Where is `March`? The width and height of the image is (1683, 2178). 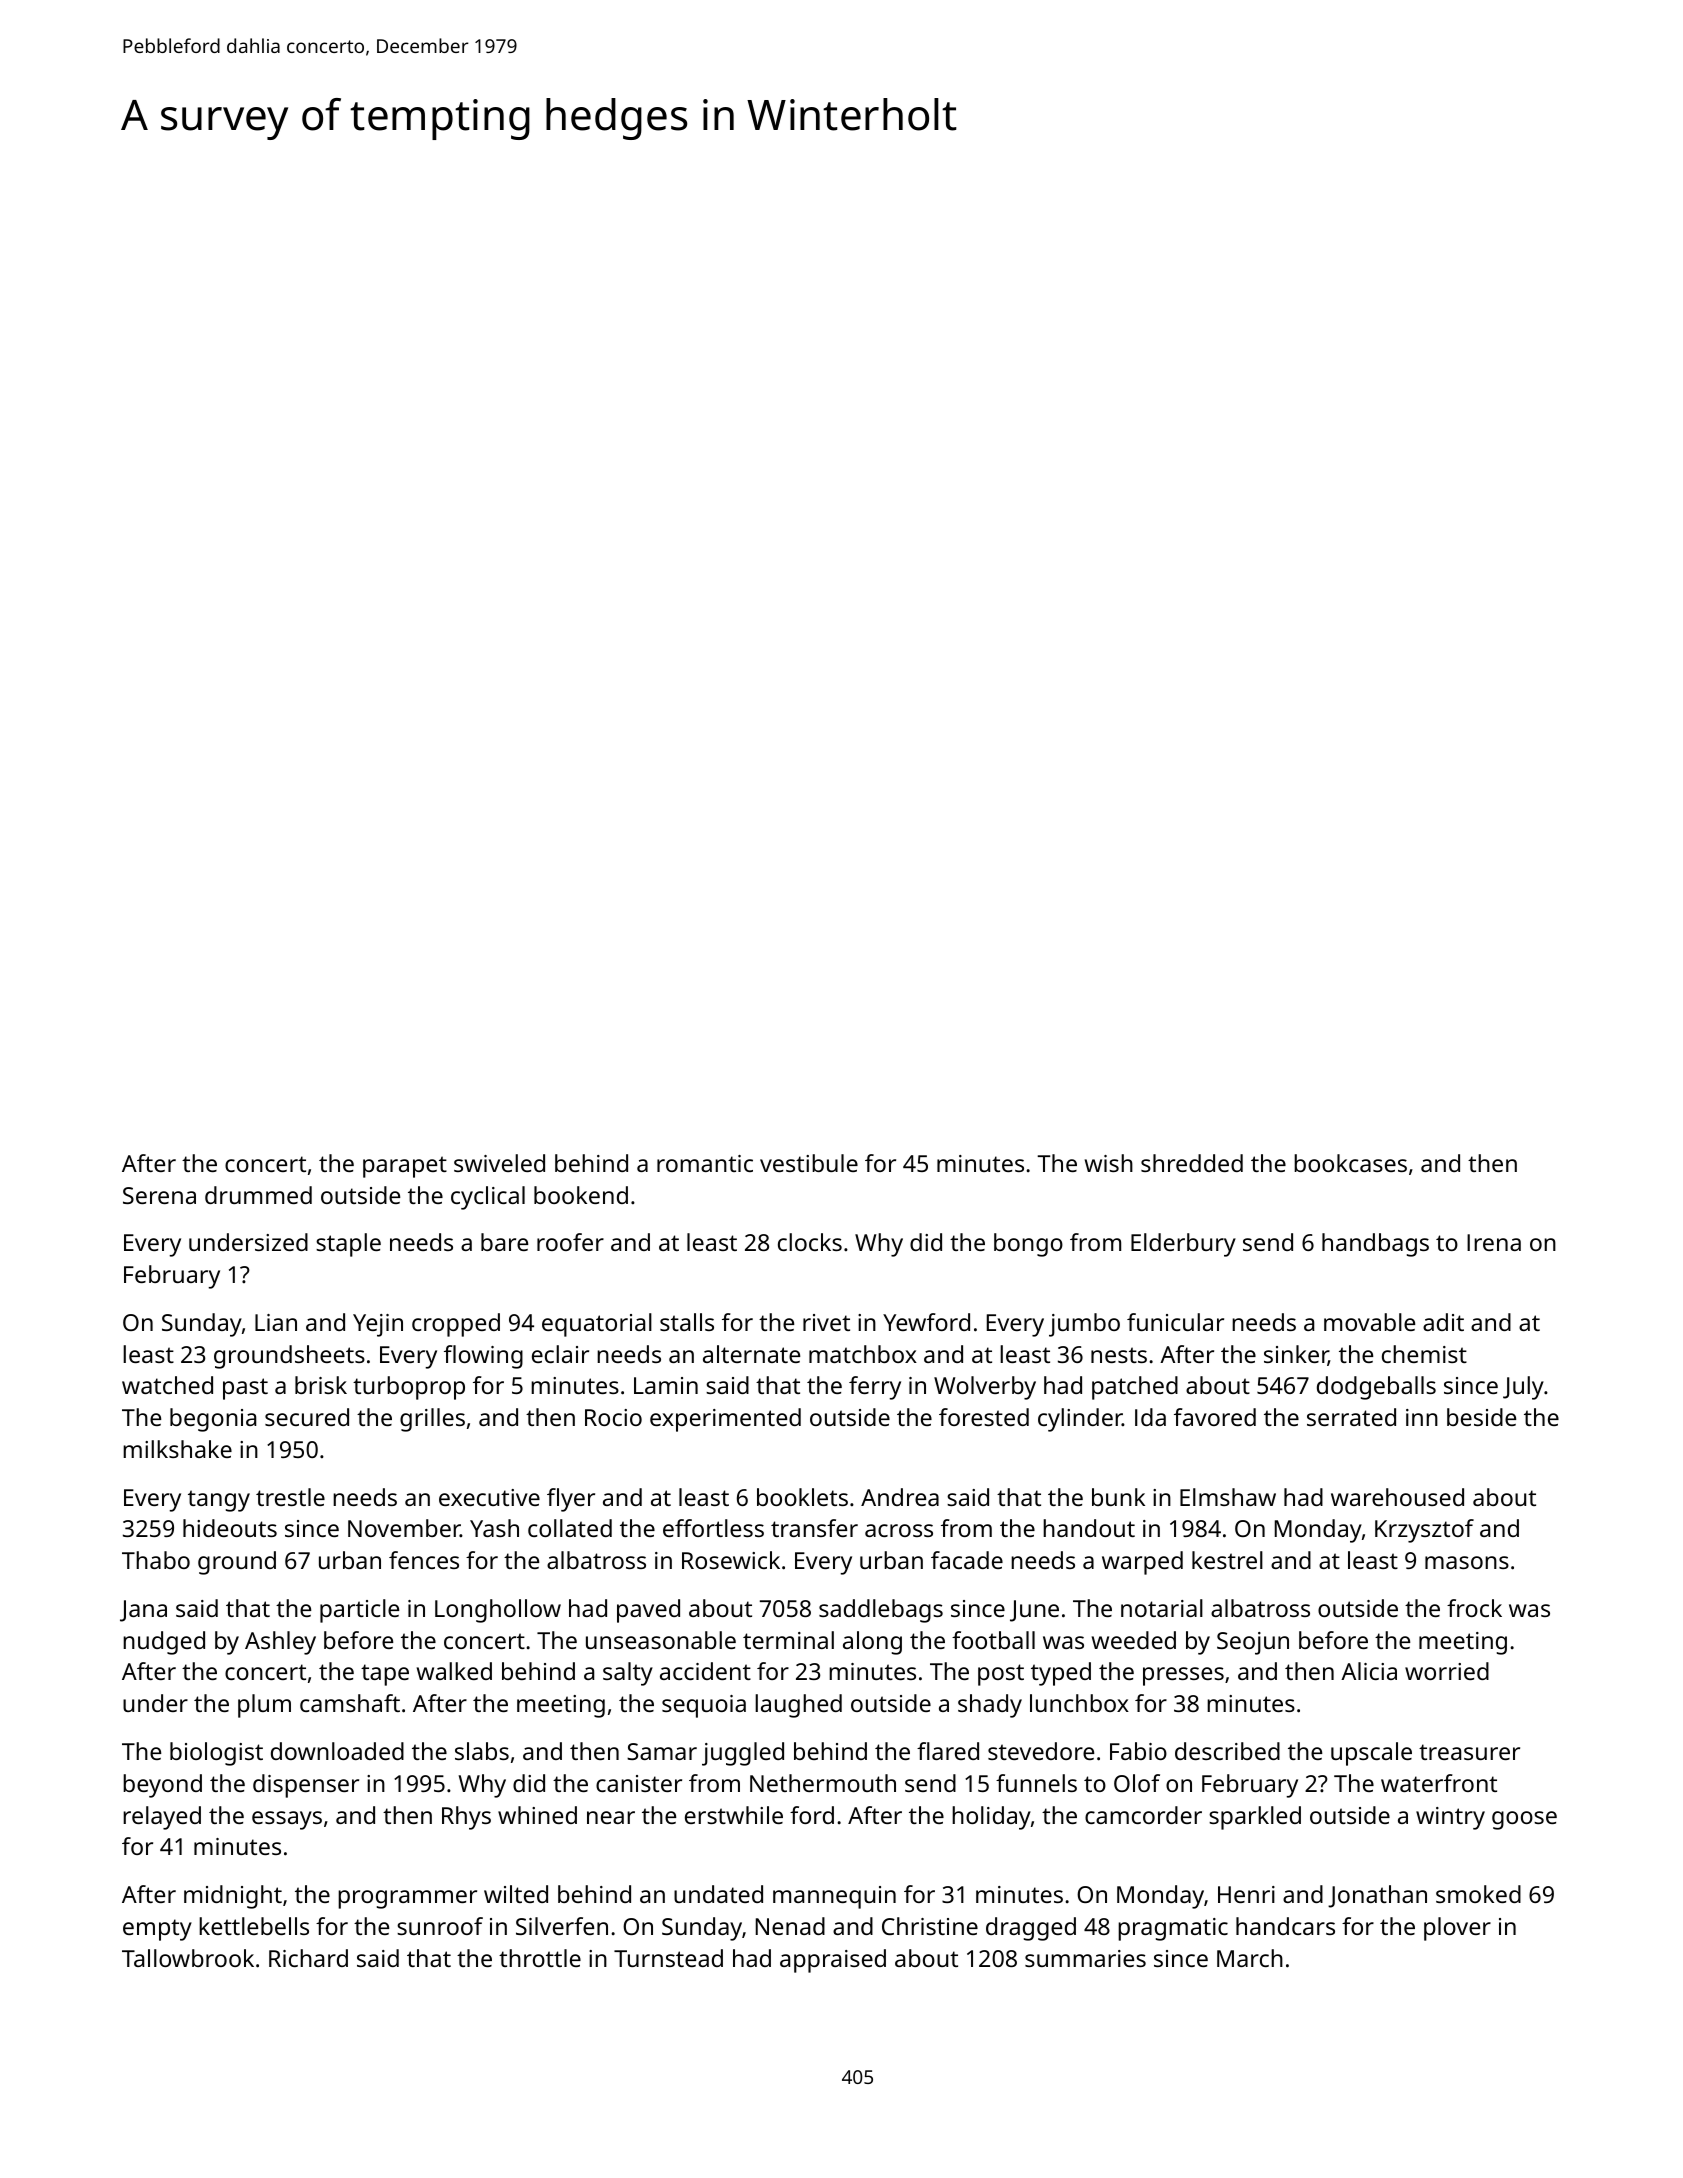 March is located at coordinates (1250, 1958).
